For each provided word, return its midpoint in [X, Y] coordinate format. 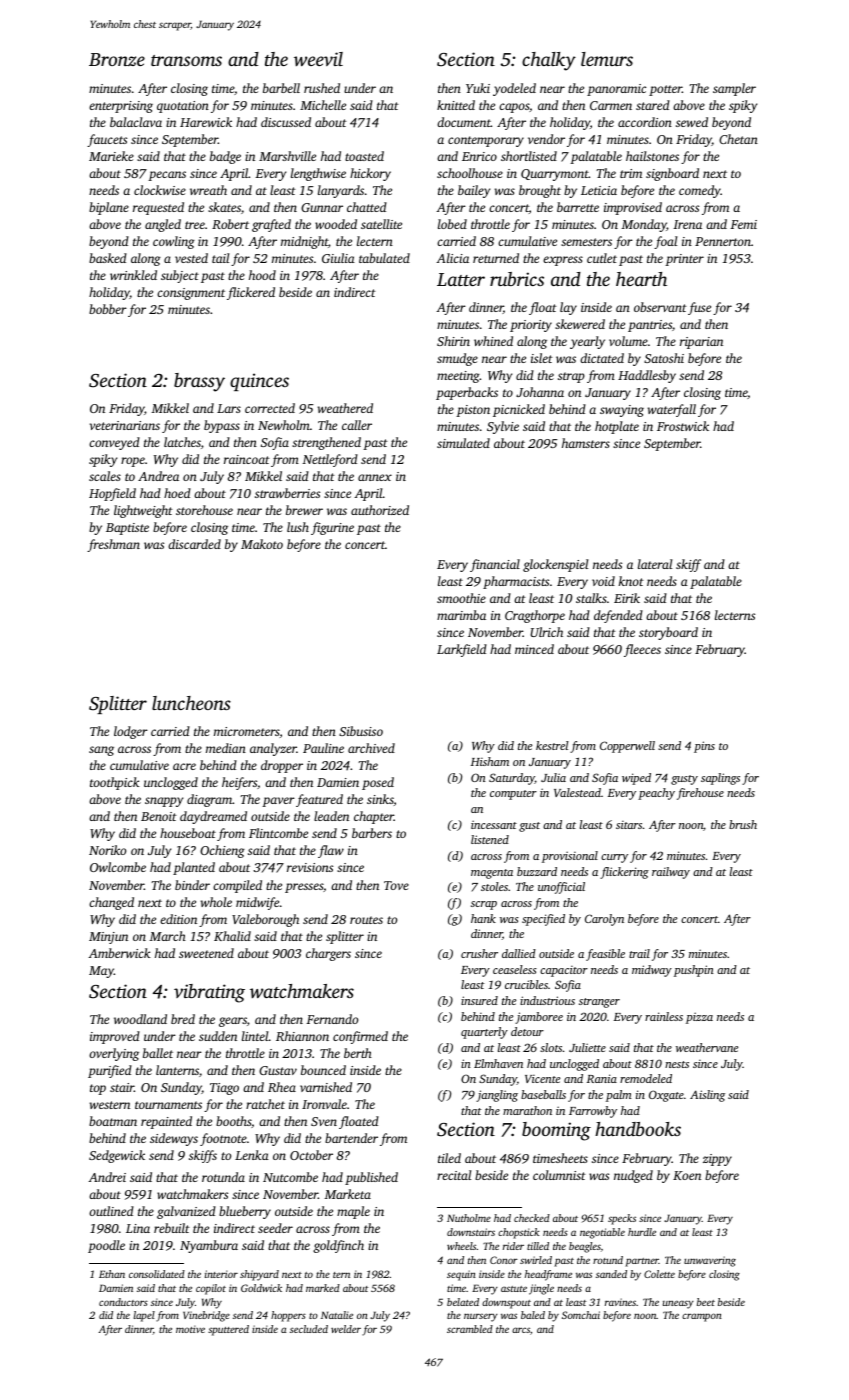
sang [101, 751]
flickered [251, 293]
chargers [328, 954]
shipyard [259, 1275]
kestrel [552, 745]
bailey [474, 191]
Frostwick [683, 426]
